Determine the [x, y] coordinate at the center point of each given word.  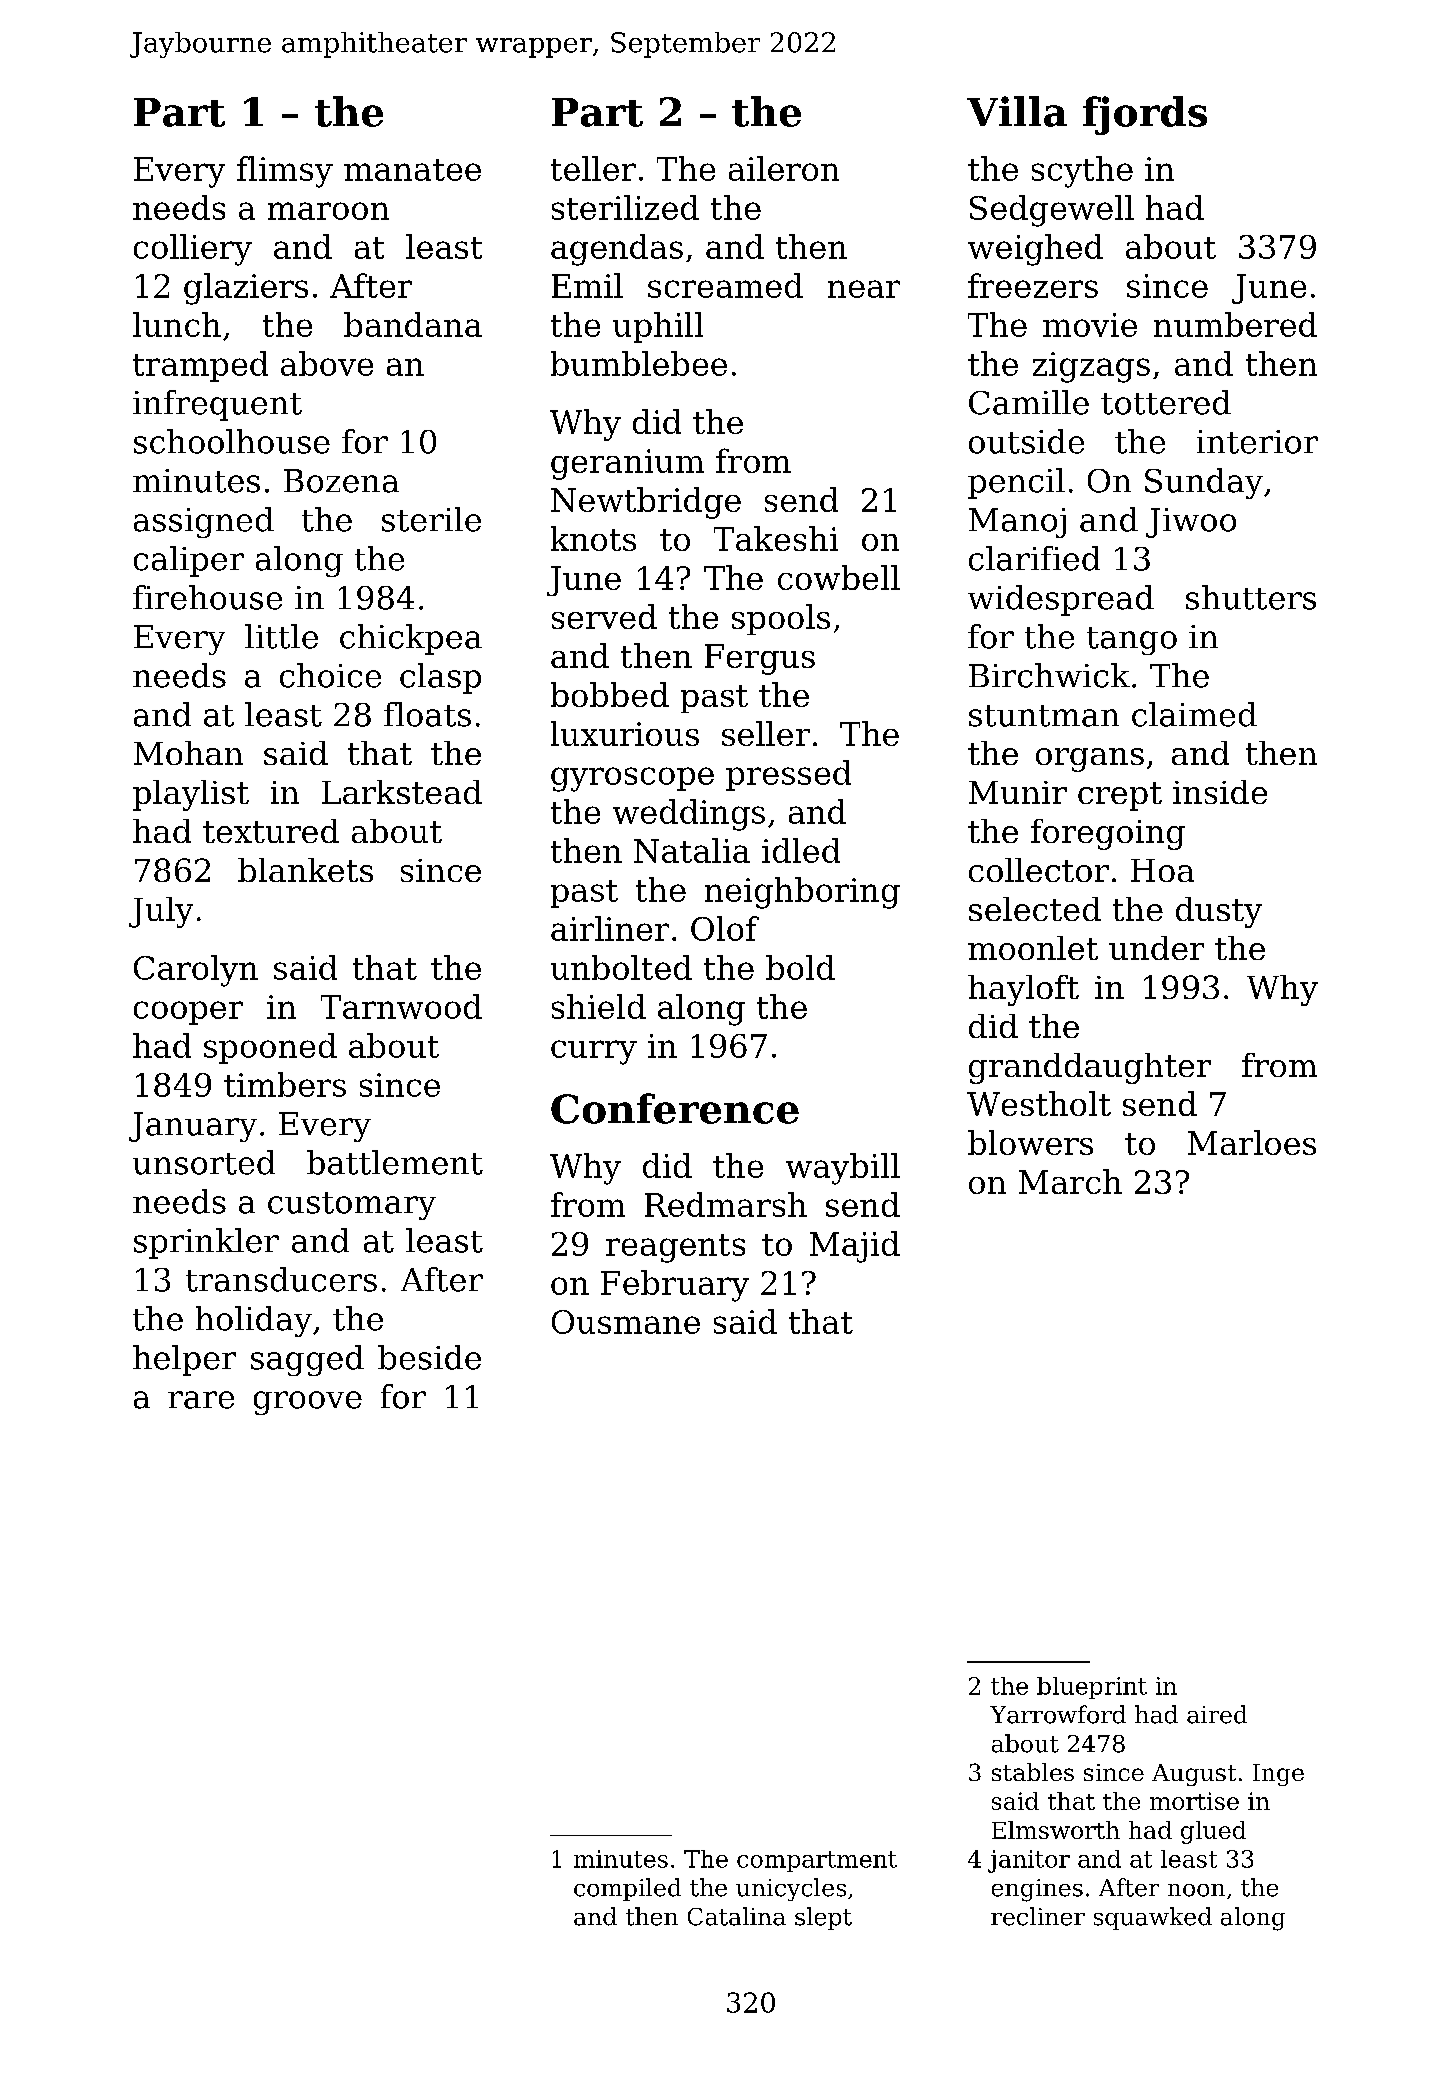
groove [308, 1403]
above [327, 363]
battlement [395, 1162]
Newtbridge [646, 503]
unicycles [791, 1889]
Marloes [1252, 1142]
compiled [627, 1889]
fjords [1145, 115]
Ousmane [626, 1322]
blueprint [1092, 1688]
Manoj [1017, 523]
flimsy [285, 172]
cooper [188, 1013]
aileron [784, 168]
